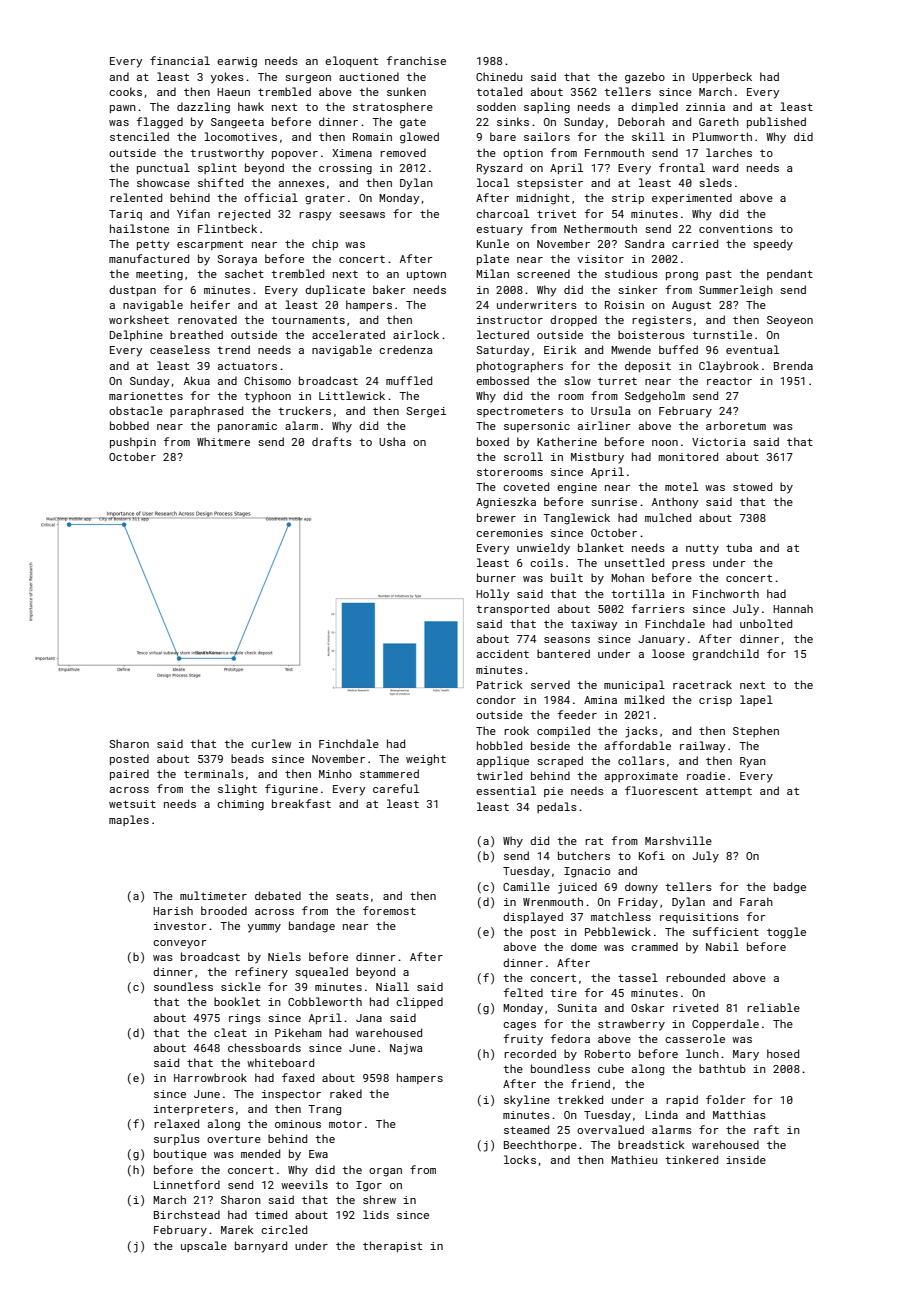  Describe the element at coordinates (725, 655) in the page. I see `grandchild` at that location.
